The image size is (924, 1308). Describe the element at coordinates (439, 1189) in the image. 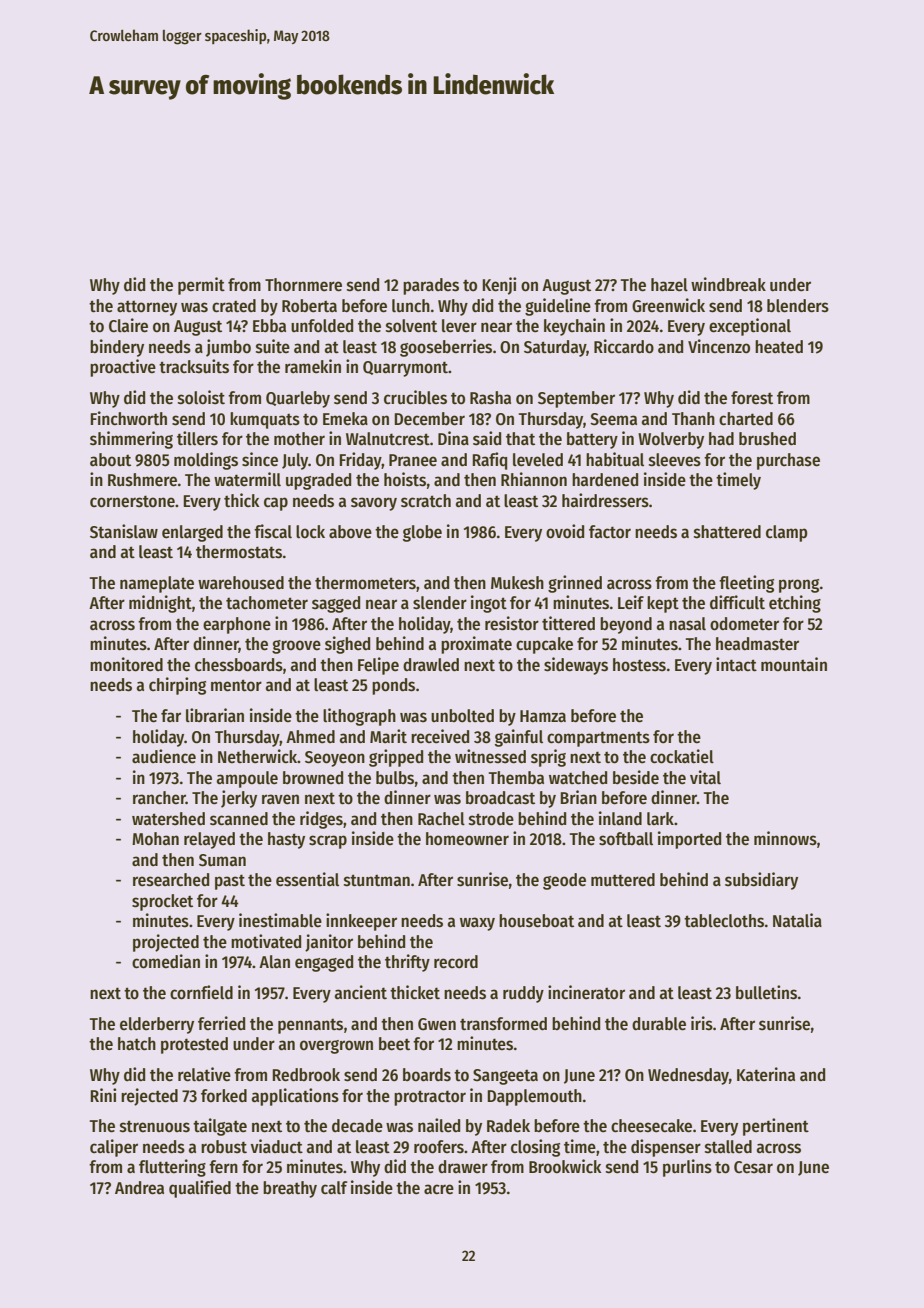

I see `acre` at that location.
